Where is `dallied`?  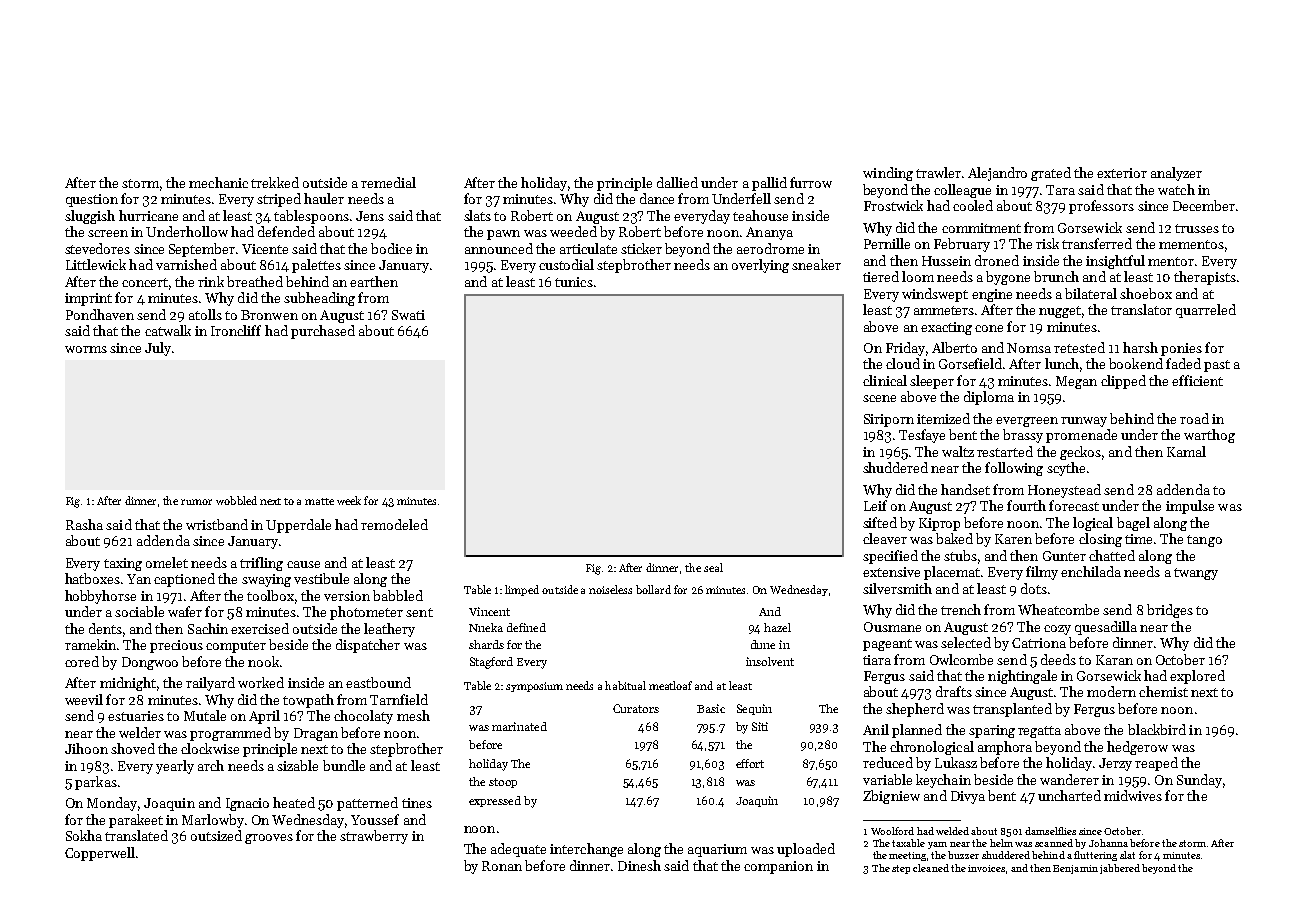
dallied is located at coordinates (677, 182).
